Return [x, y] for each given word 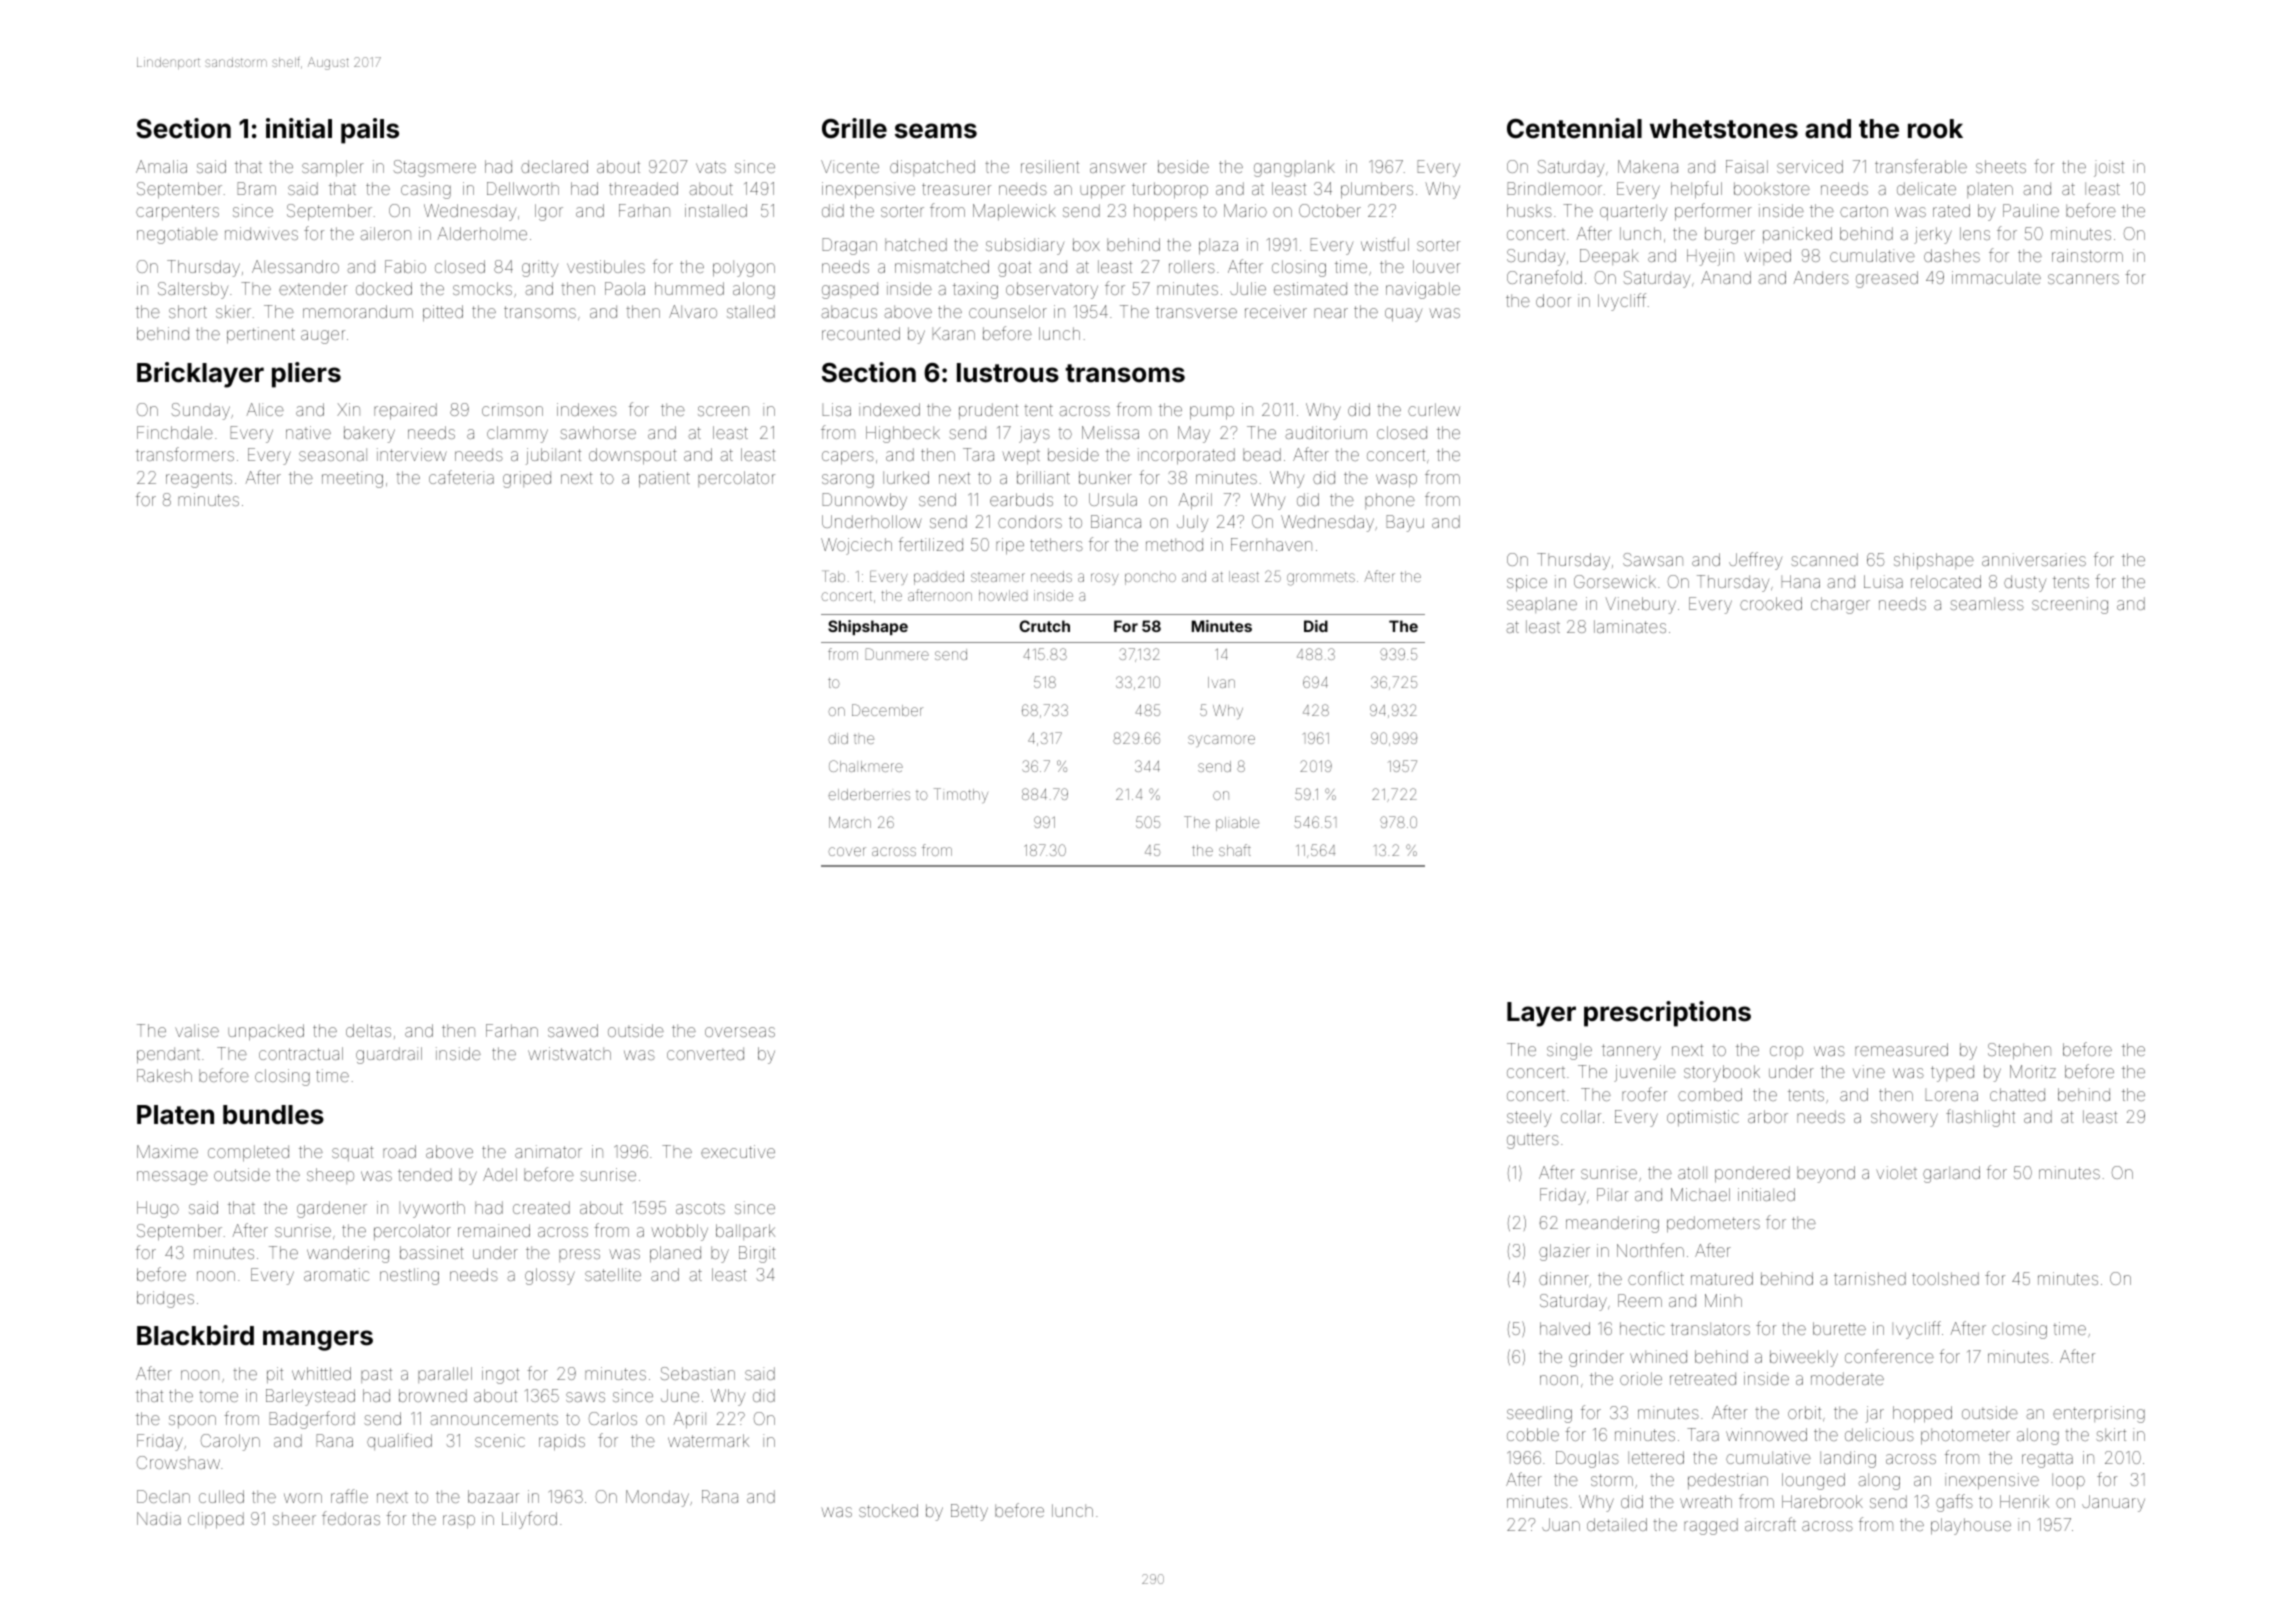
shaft [1235, 850]
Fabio [405, 266]
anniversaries [2034, 559]
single [1569, 1051]
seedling [1539, 1414]
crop [1786, 1052]
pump [1212, 413]
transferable [1921, 166]
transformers [185, 454]
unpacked [266, 1032]
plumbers [1377, 190]
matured [1722, 1278]
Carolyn [230, 1442]
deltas [368, 1030]
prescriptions [1667, 1014]
